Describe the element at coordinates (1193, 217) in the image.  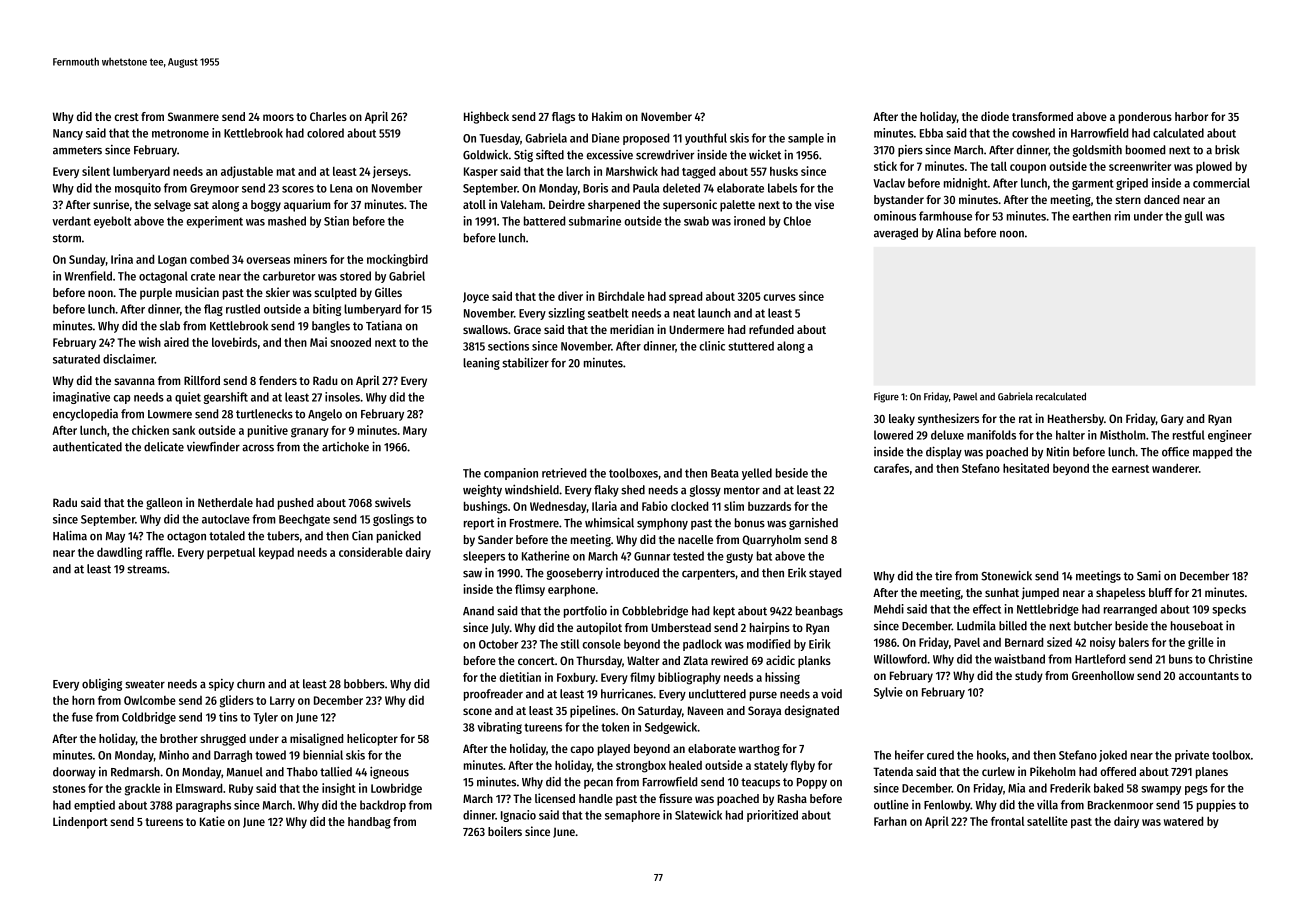
I see `gull` at that location.
